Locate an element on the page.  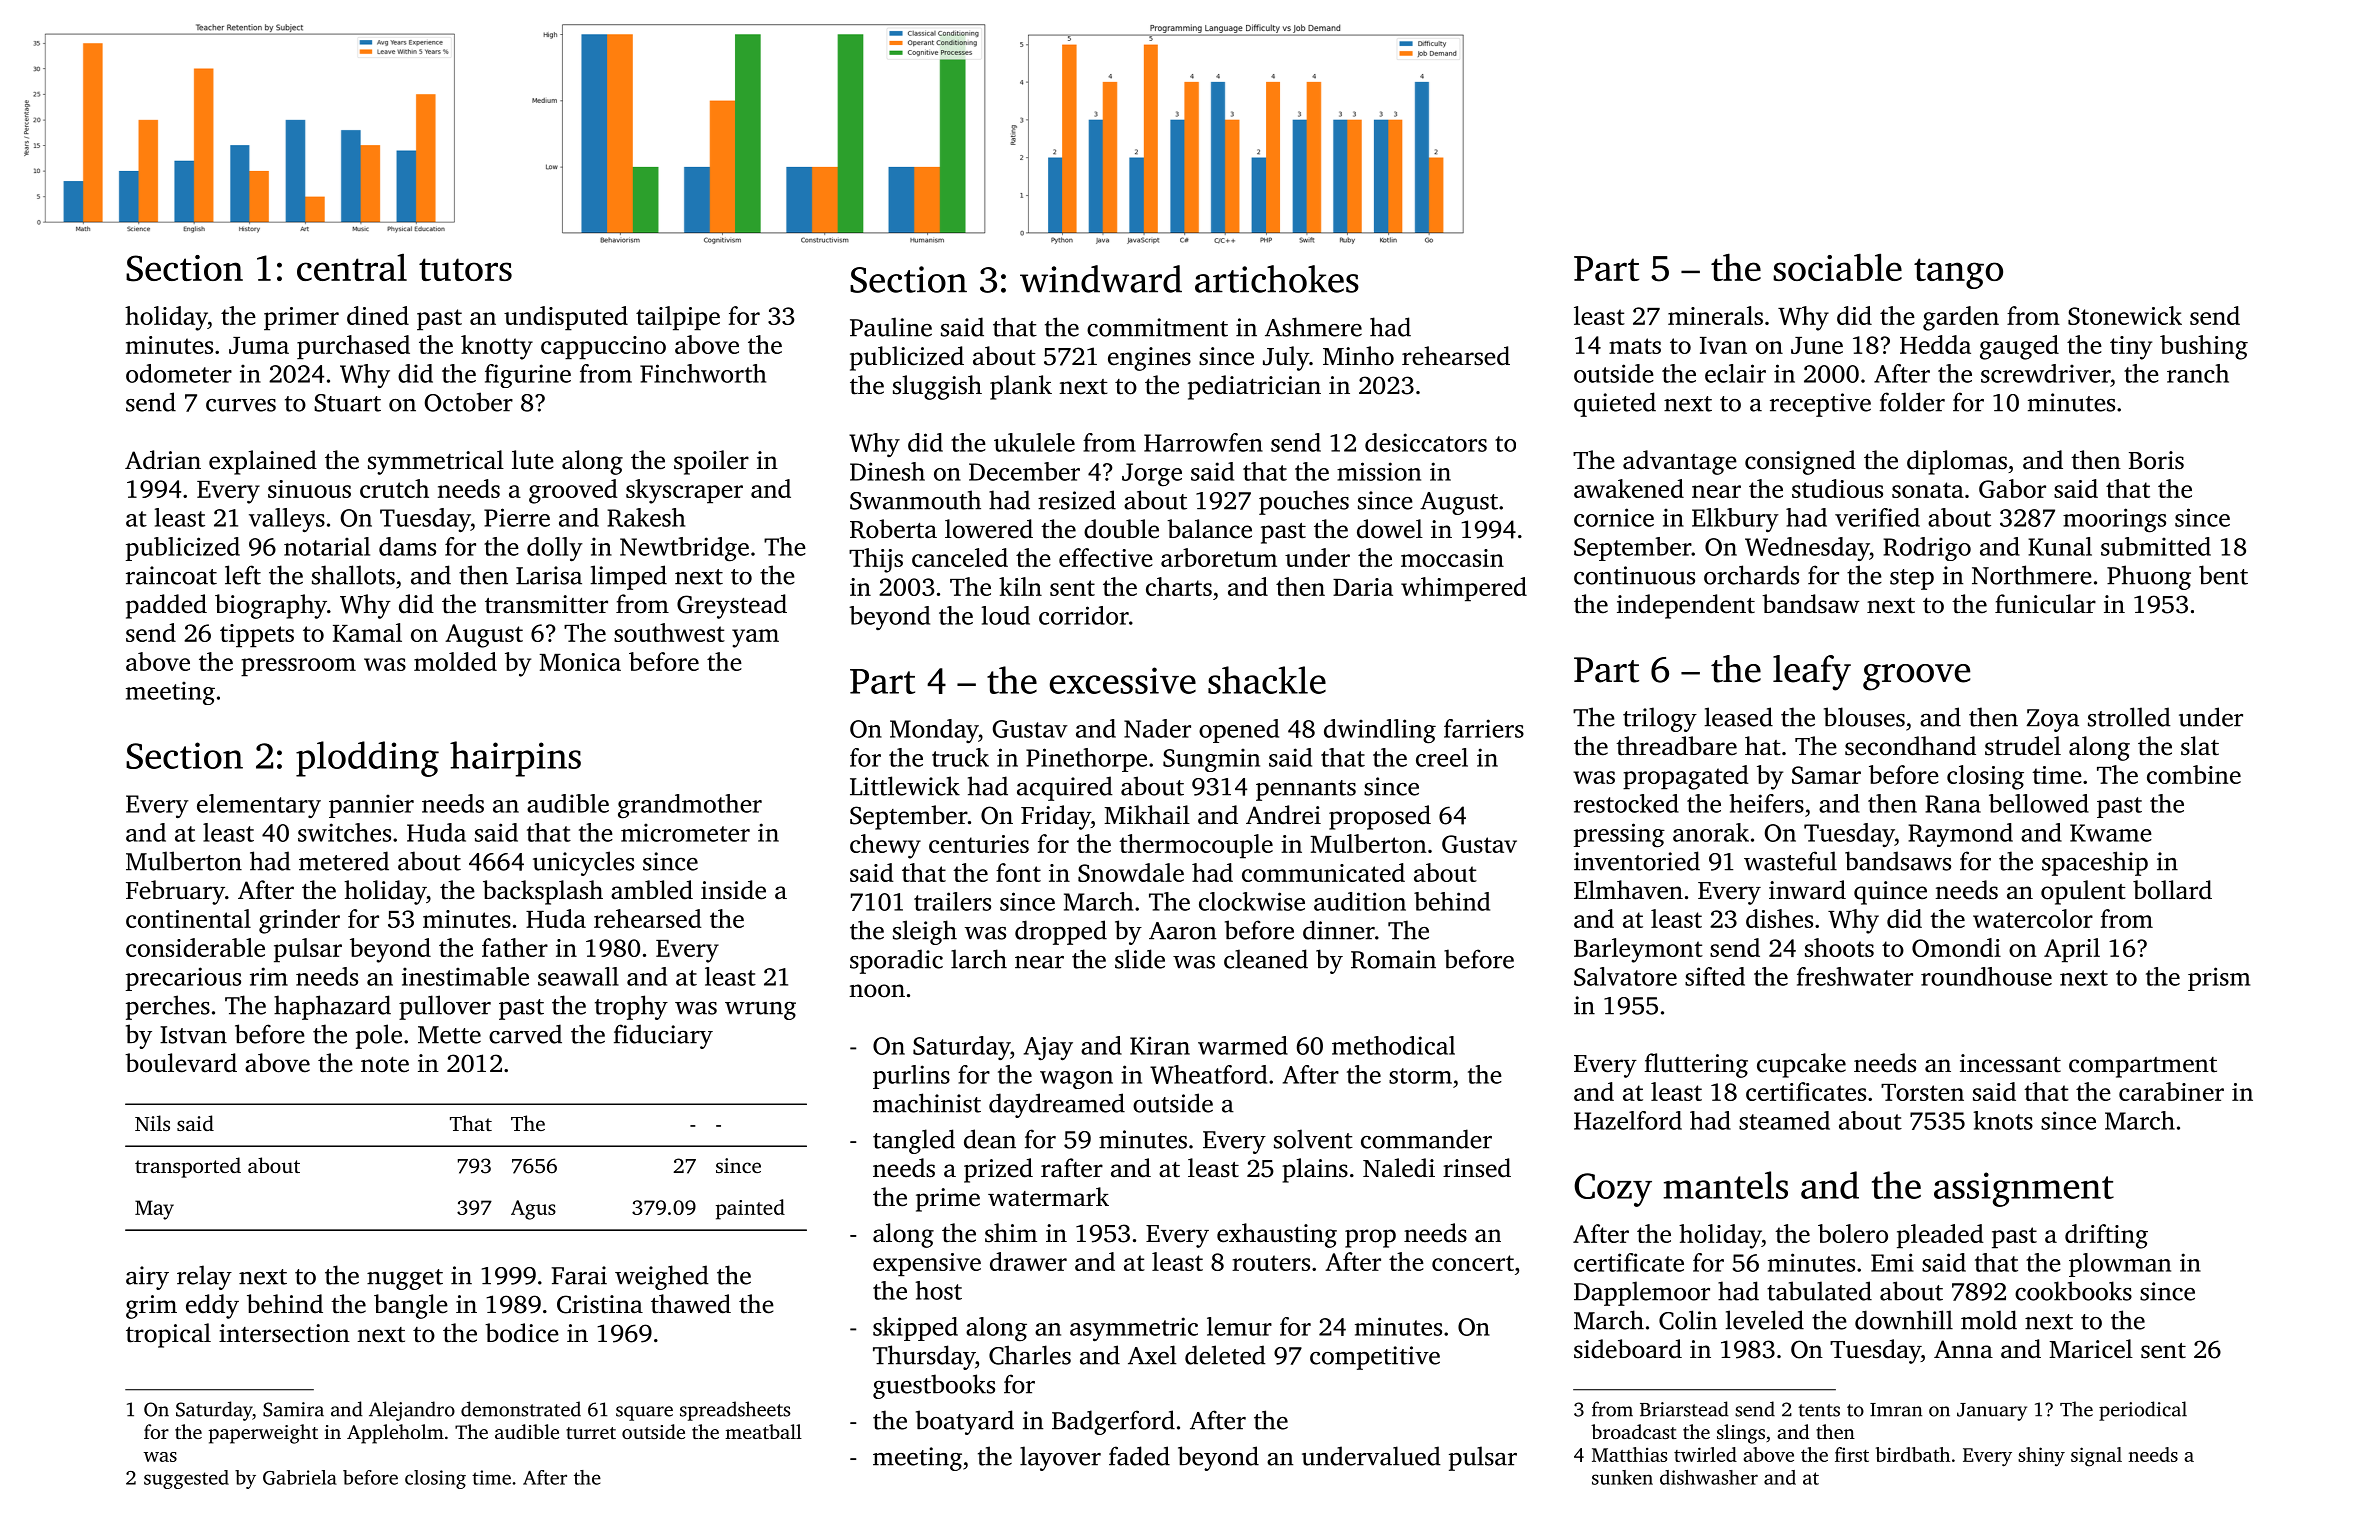
Larisa is located at coordinates (549, 575).
